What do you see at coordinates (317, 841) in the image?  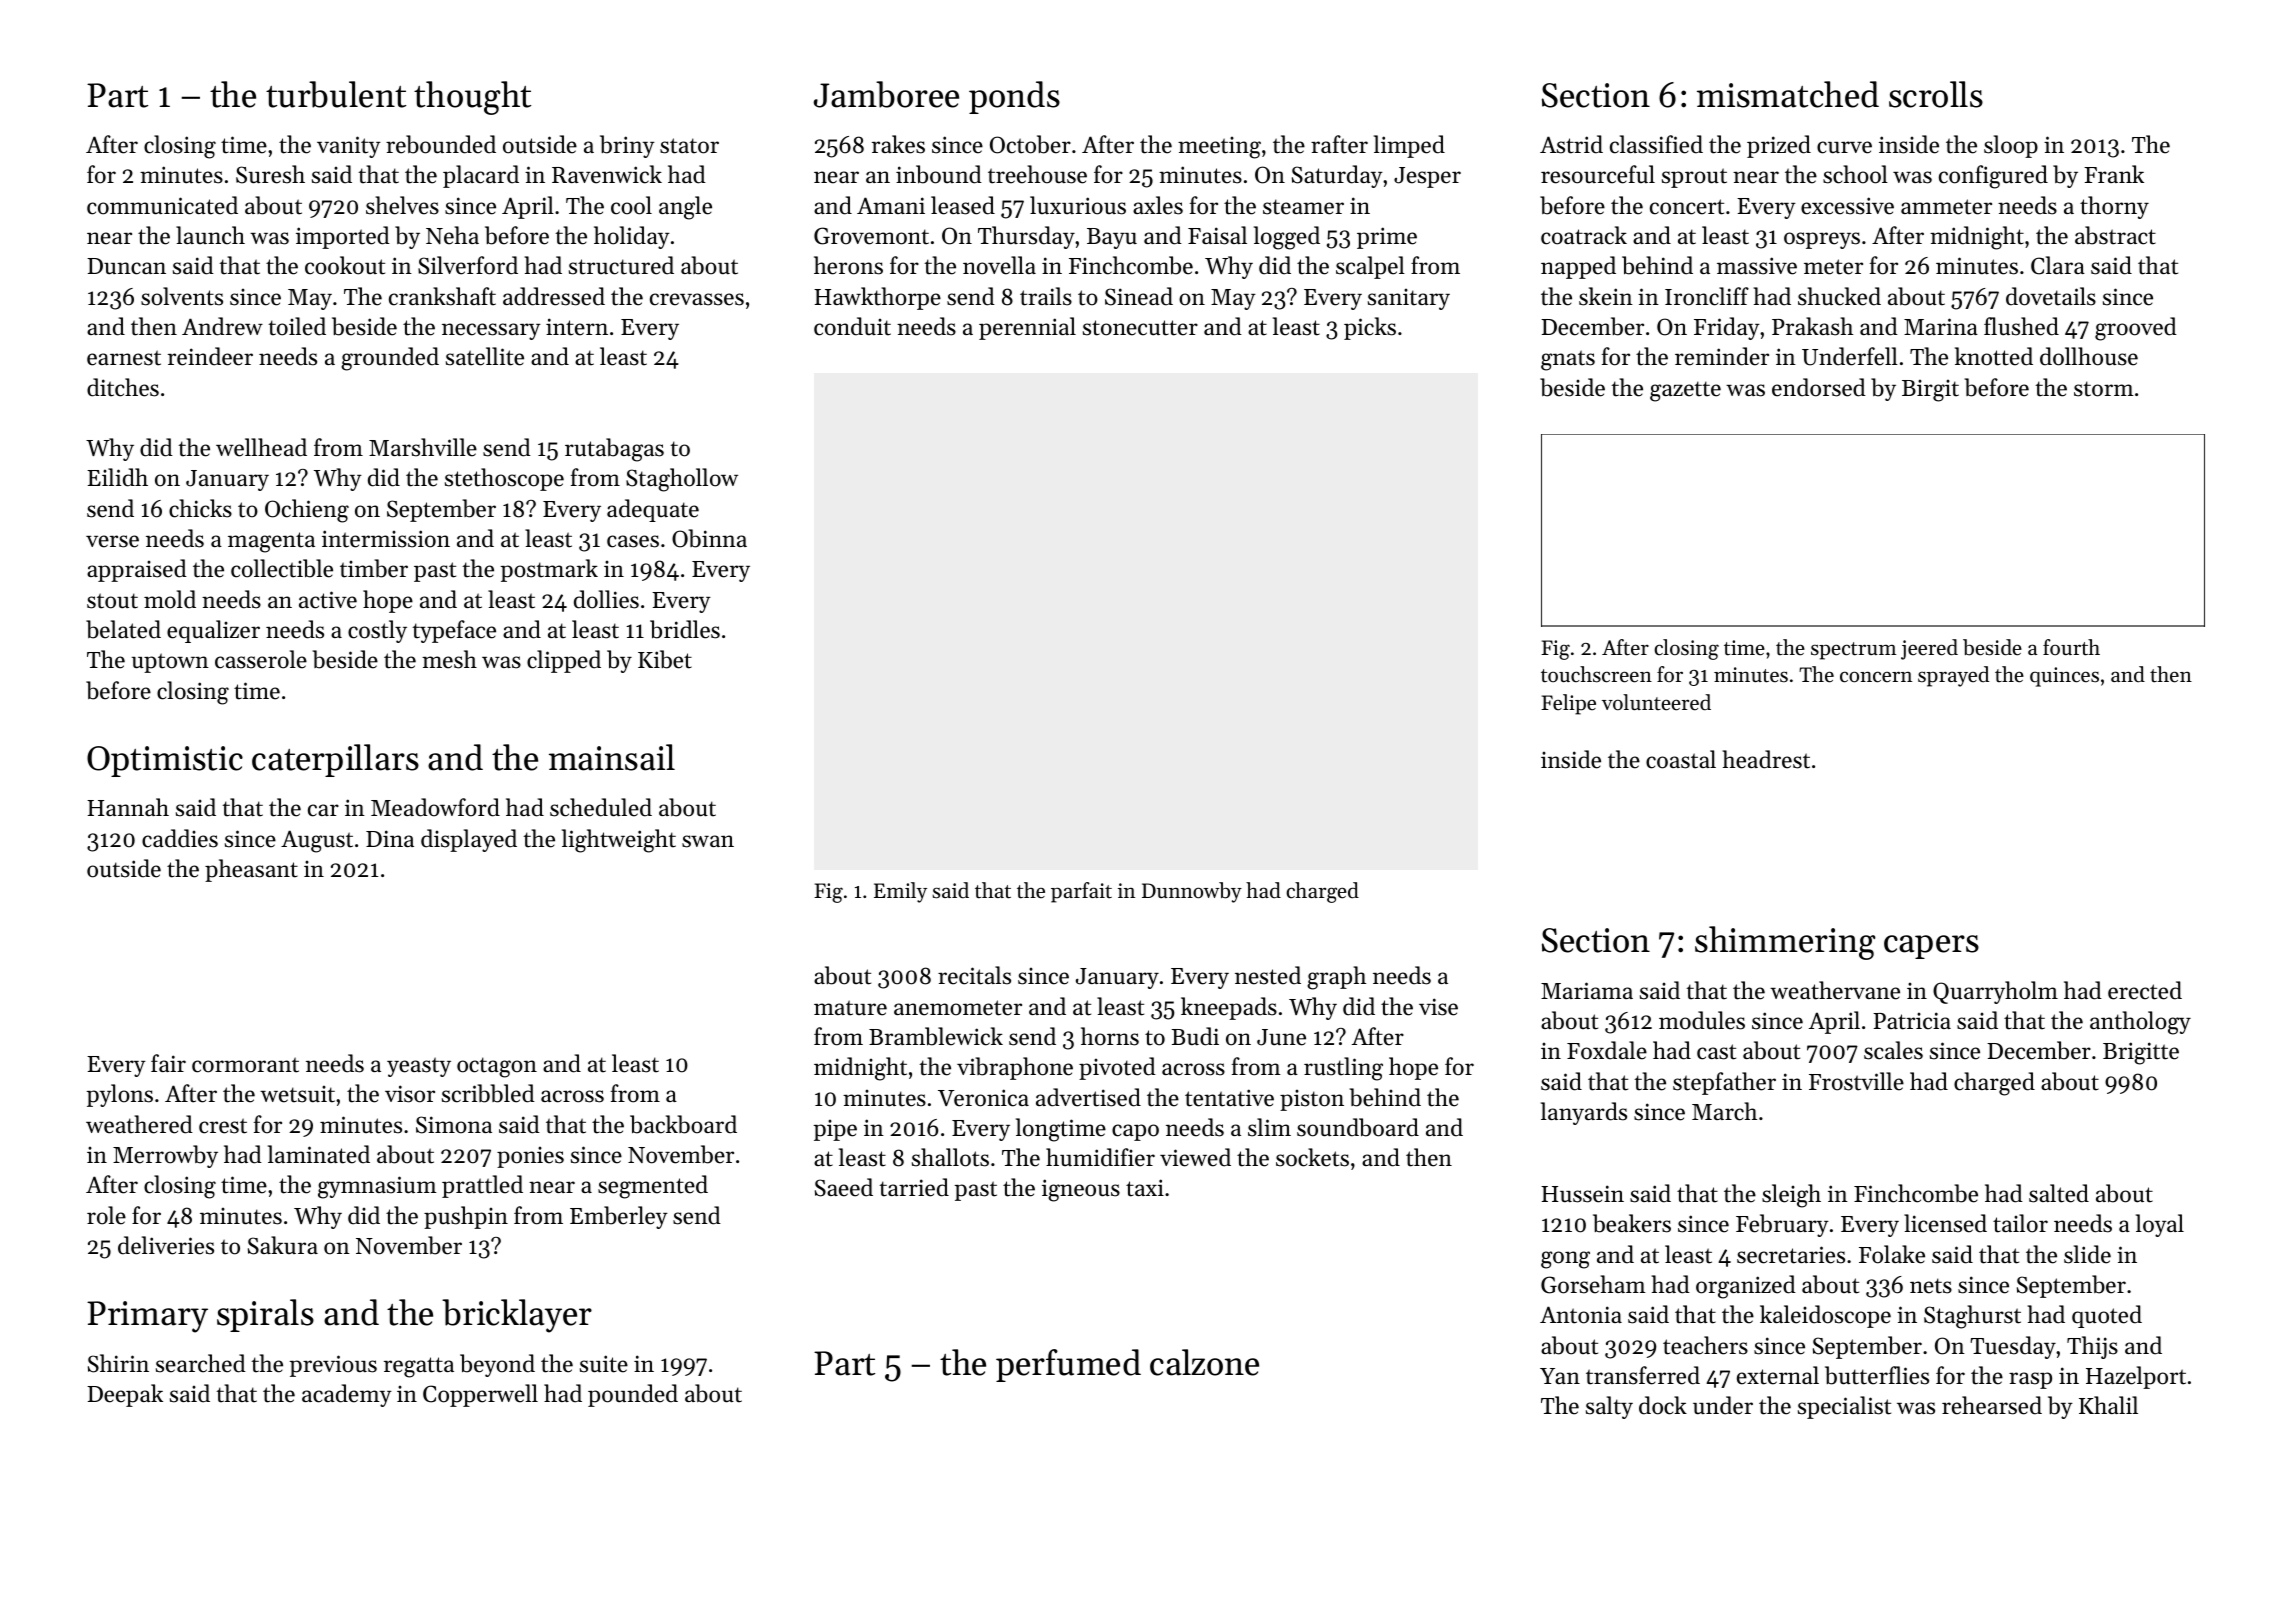 I see `August` at bounding box center [317, 841].
